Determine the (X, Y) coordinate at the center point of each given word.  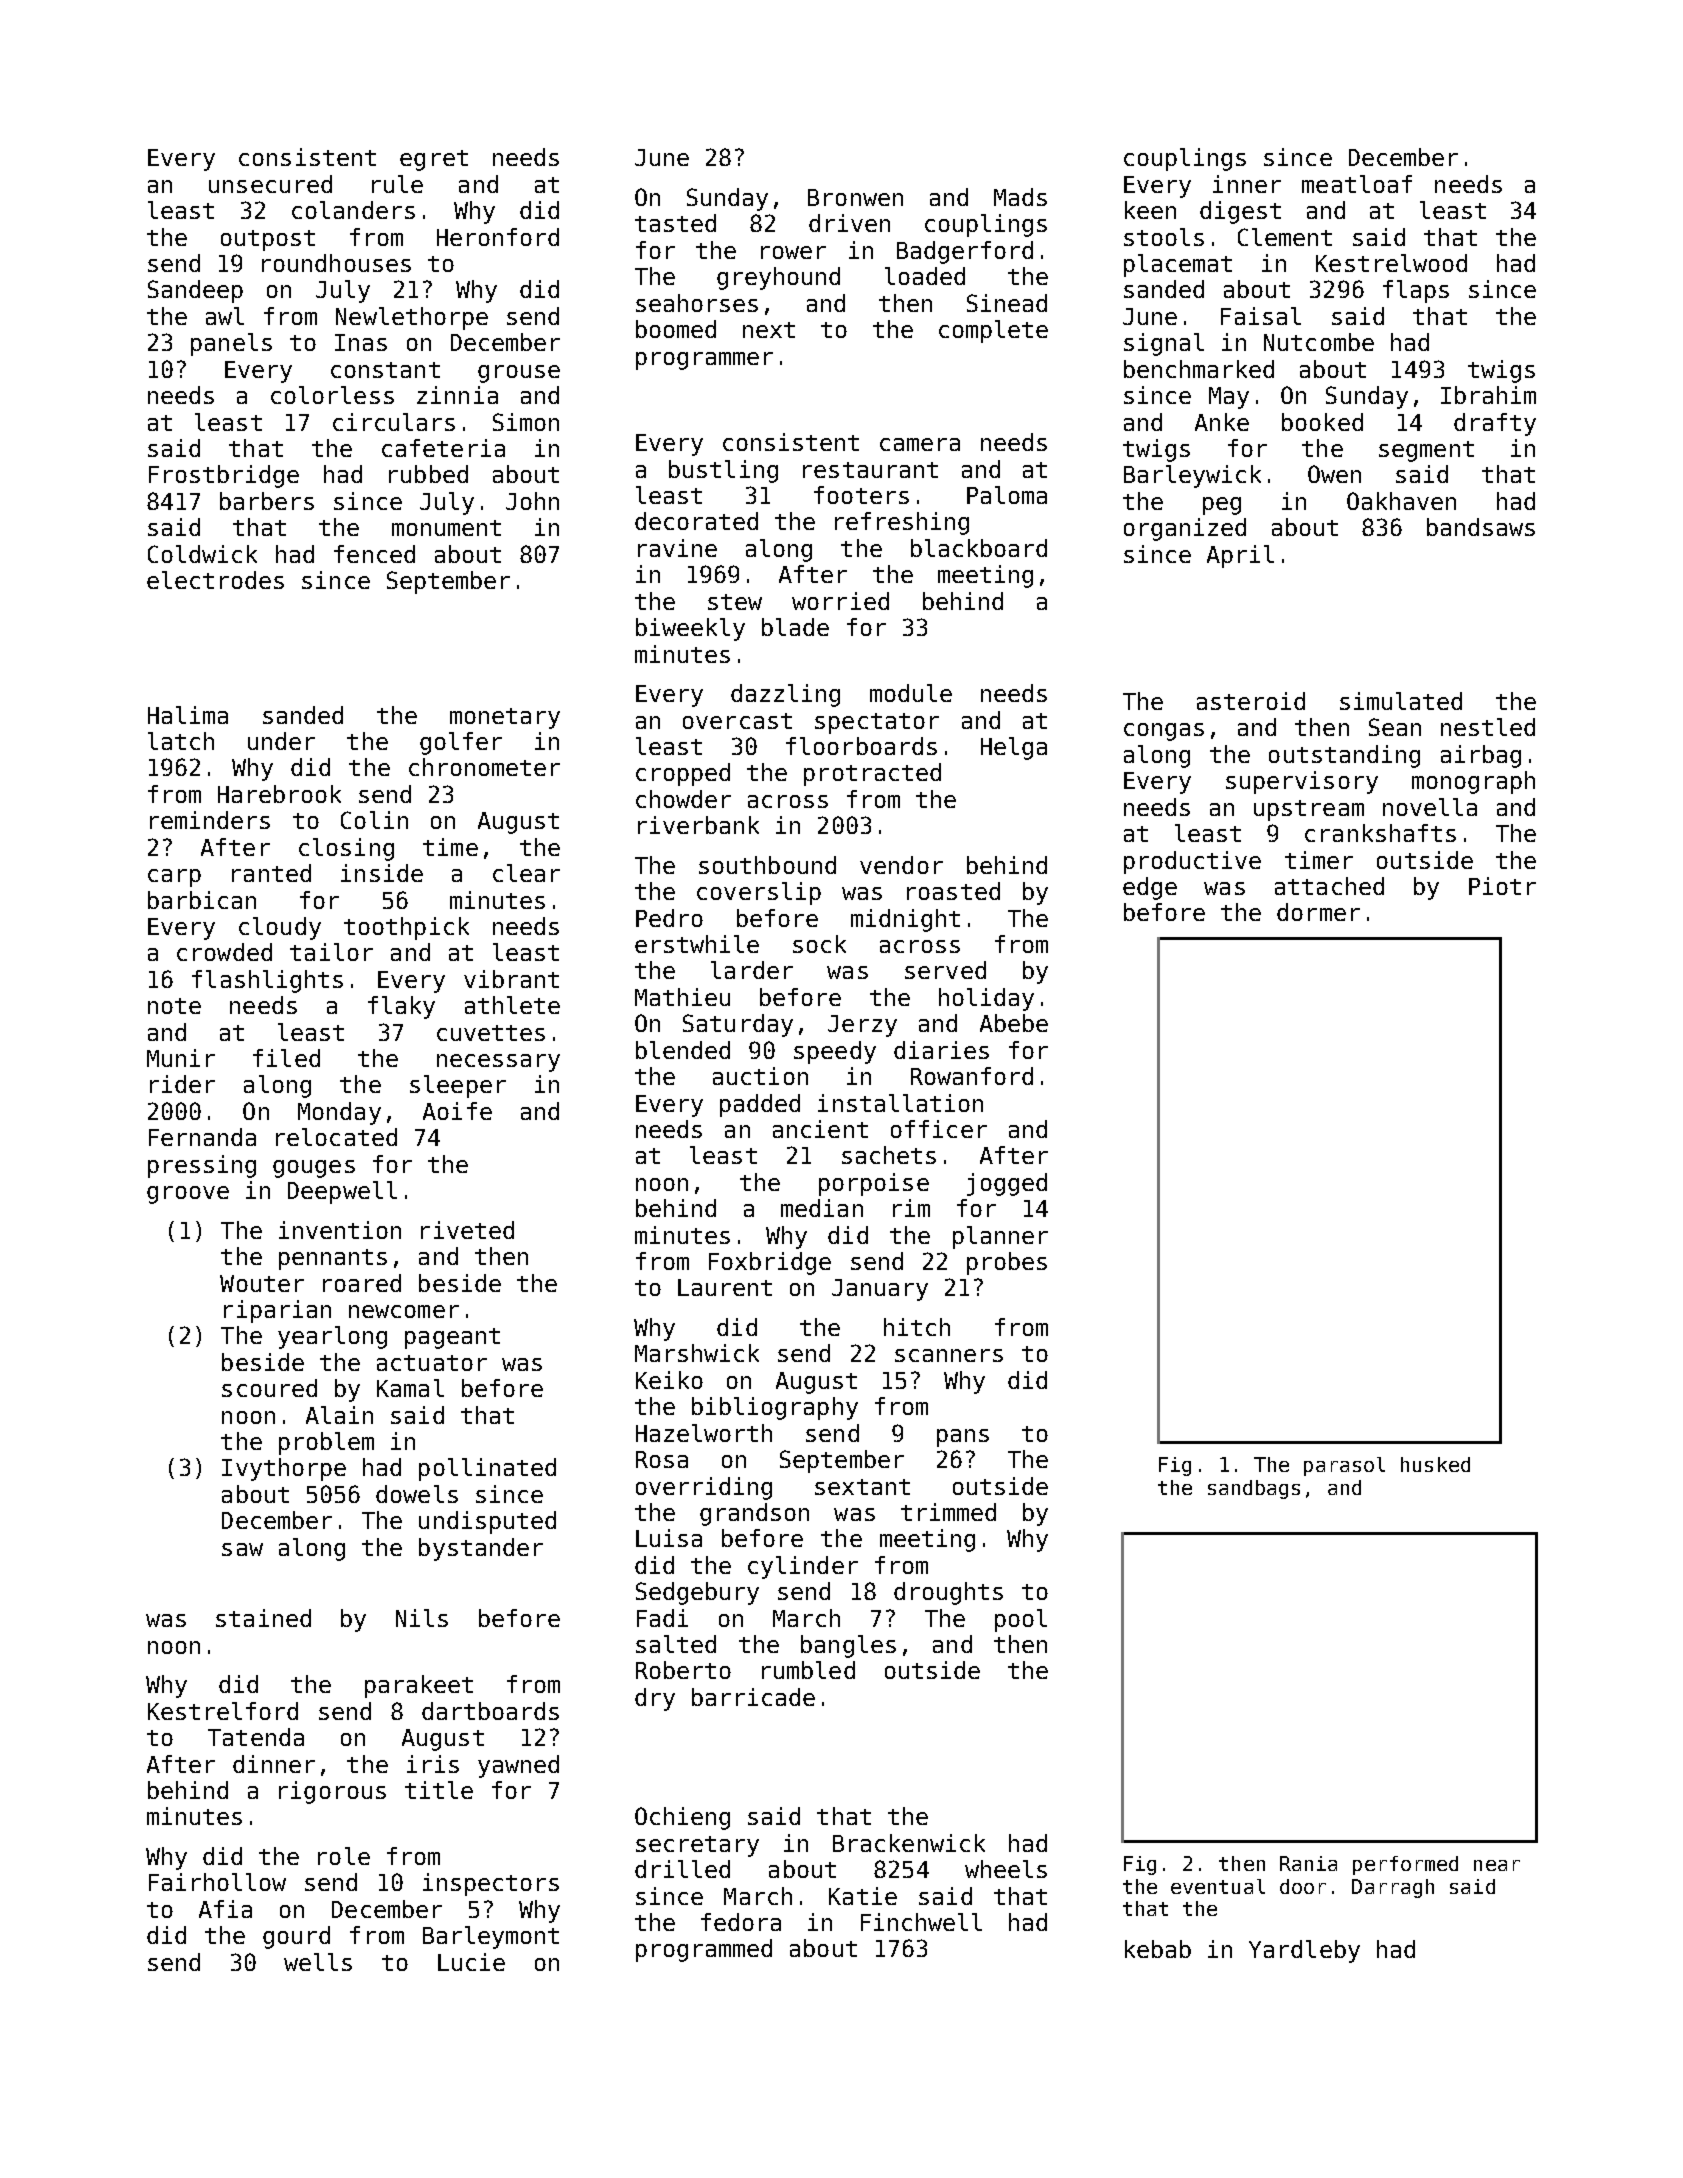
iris (433, 1764)
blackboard (979, 548)
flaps (1416, 291)
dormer (1318, 912)
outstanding (1344, 756)
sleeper (458, 1086)
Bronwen (855, 197)
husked (1435, 1464)
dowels (417, 1494)
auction (760, 1076)
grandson (754, 1514)
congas (1164, 732)
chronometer (484, 767)
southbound (767, 865)
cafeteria (443, 448)
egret (434, 160)
